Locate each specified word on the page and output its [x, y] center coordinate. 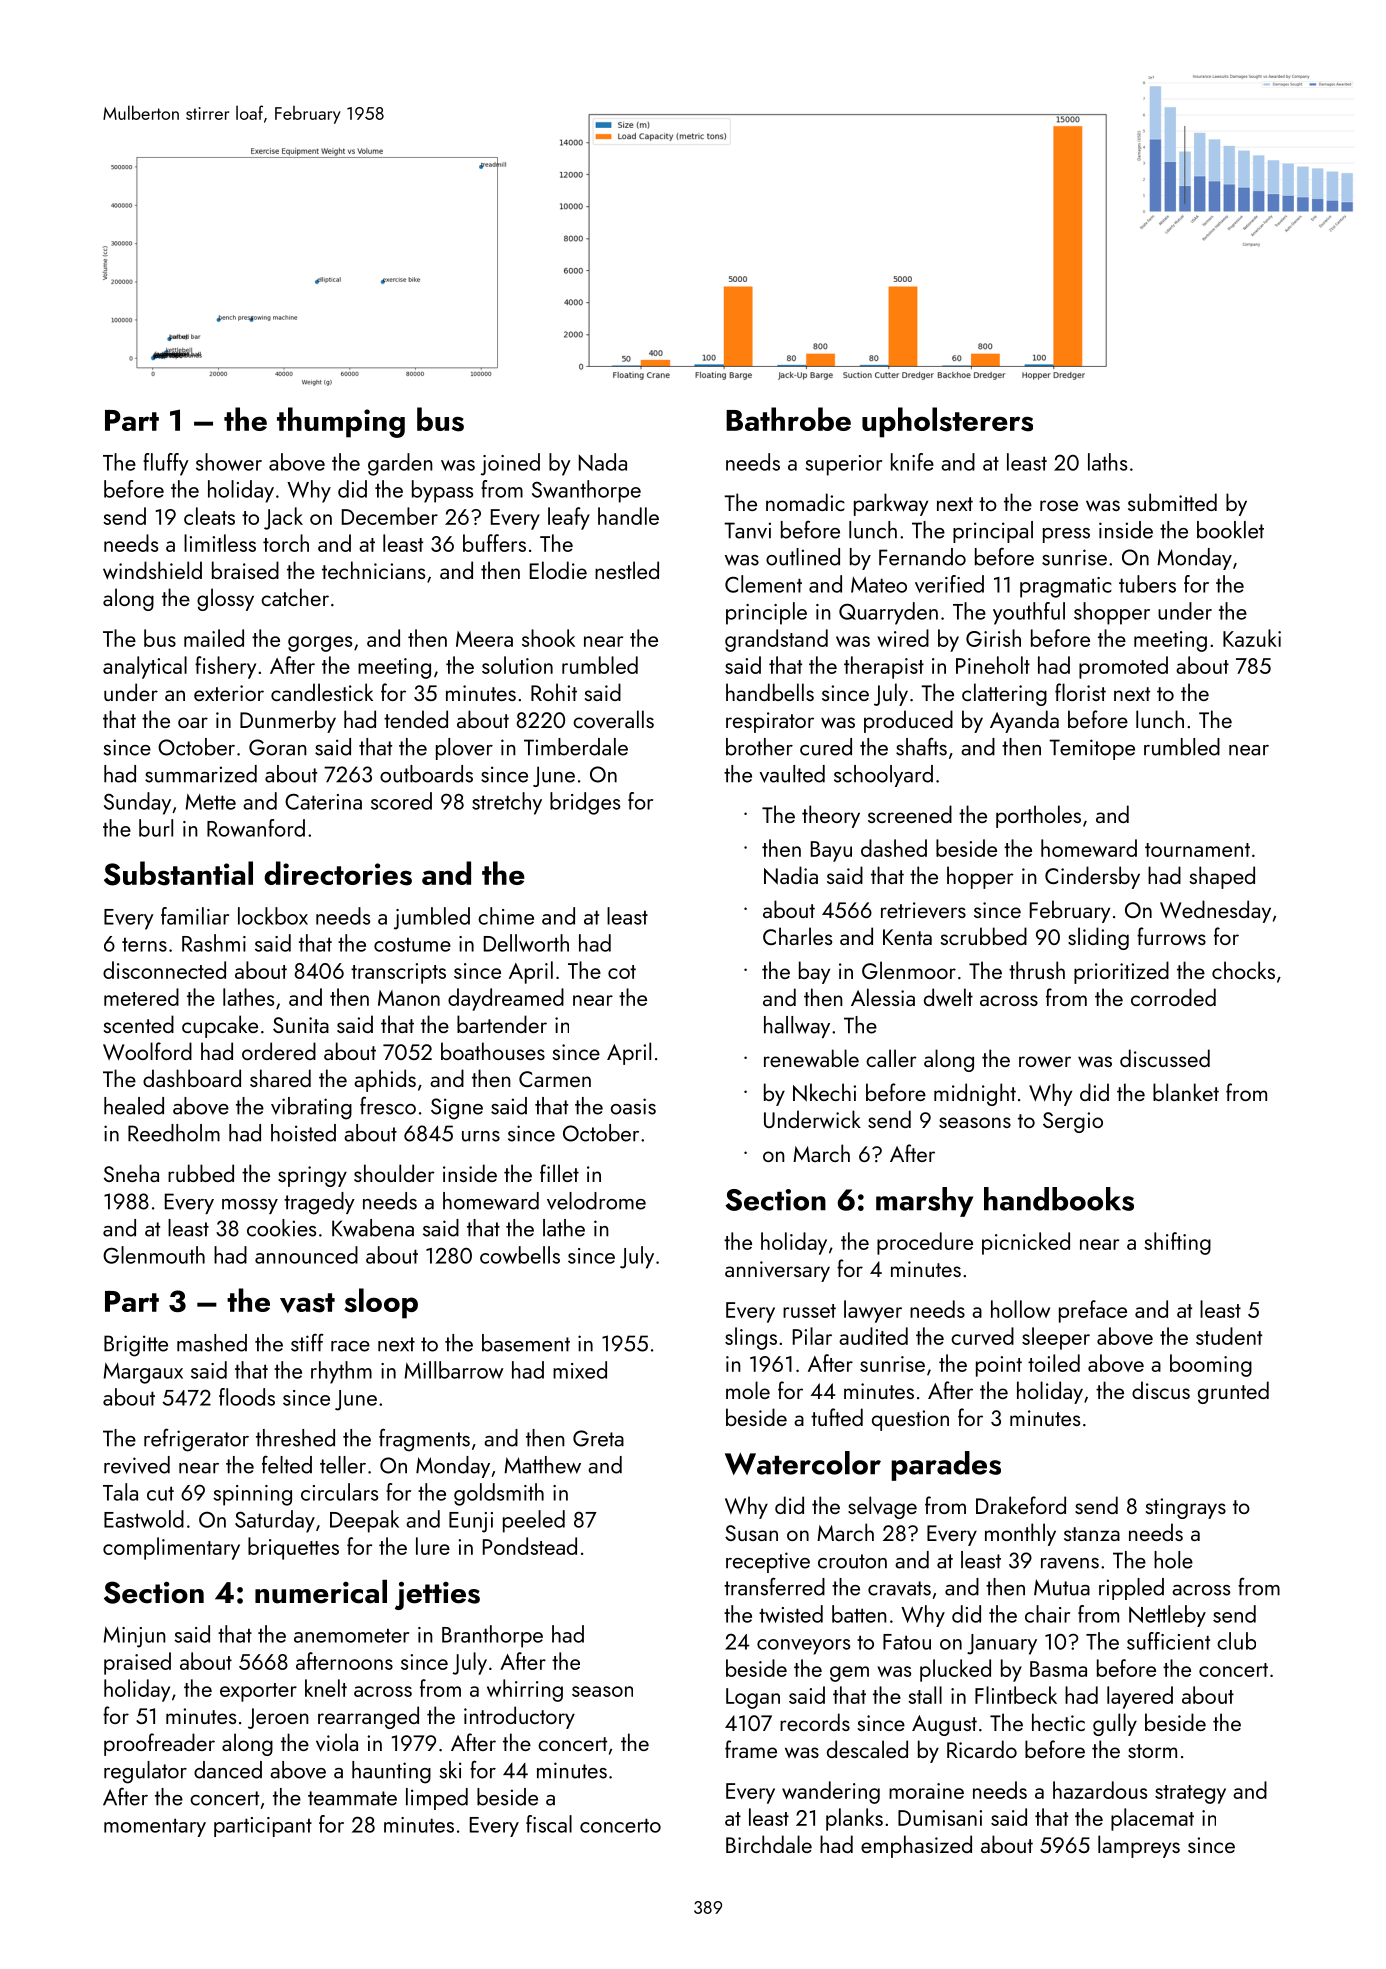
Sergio [1073, 1122]
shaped [1222, 877]
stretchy [507, 803]
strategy [1190, 1794]
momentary [155, 1827]
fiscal [549, 1824]
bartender [502, 1024]
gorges [320, 644]
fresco [388, 1105]
